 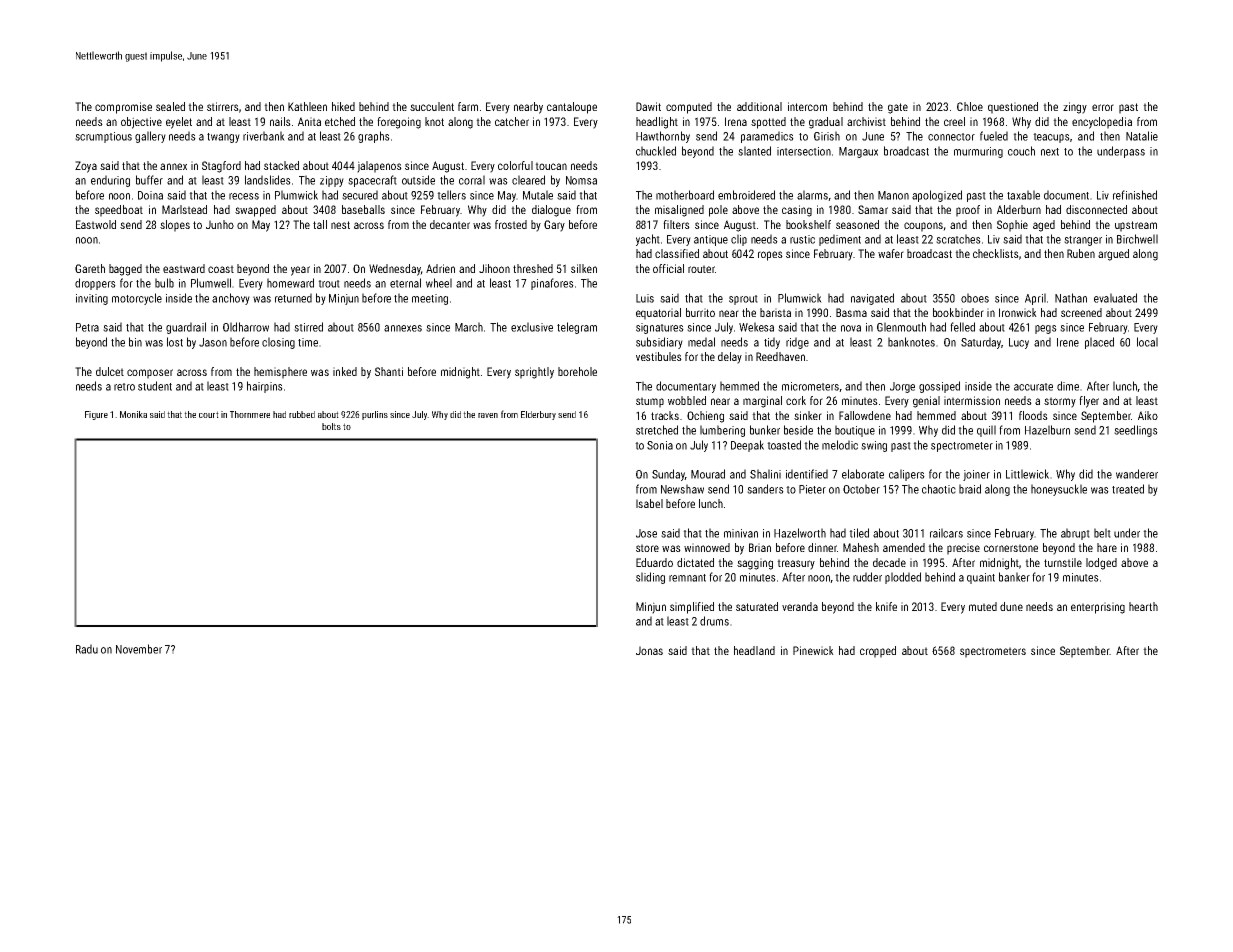 What do you see at coordinates (538, 415) in the screenshot?
I see `Elderbury` at bounding box center [538, 415].
